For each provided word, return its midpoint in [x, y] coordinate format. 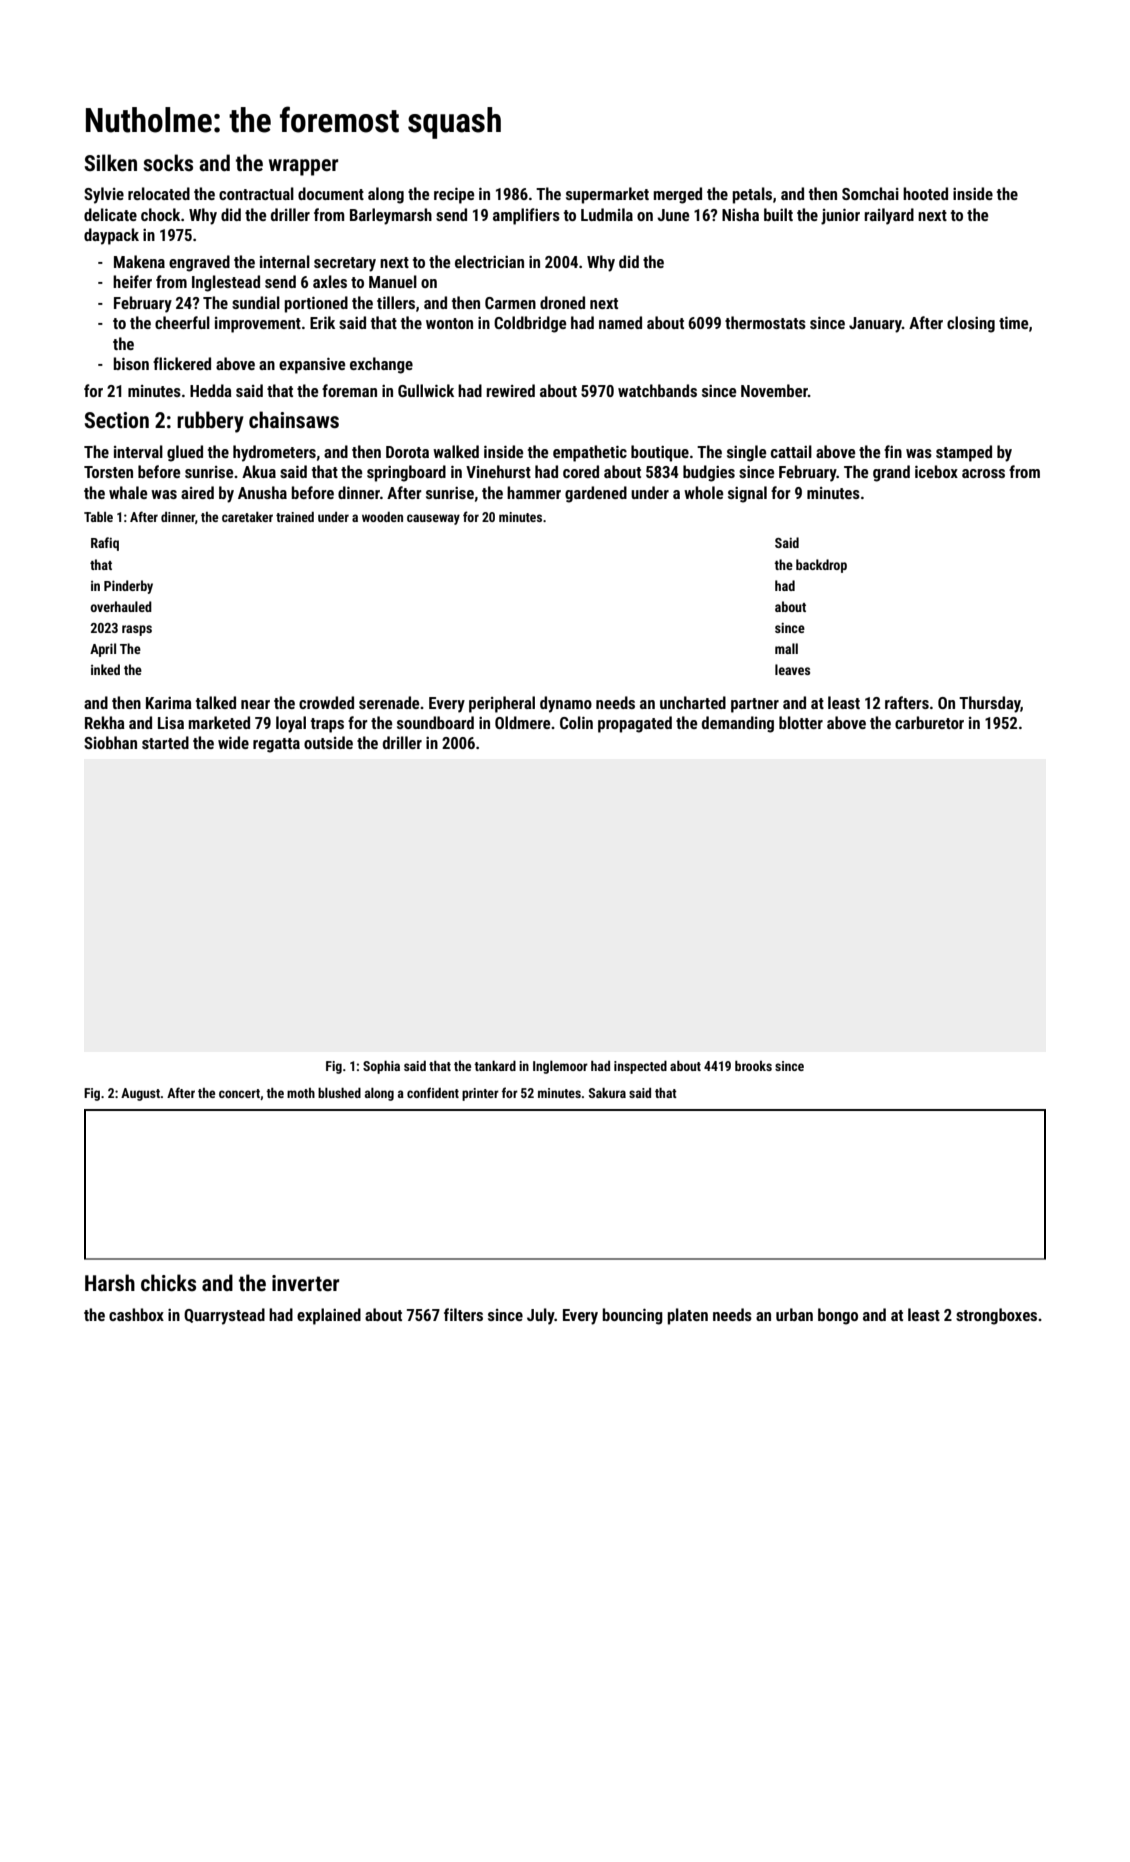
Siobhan [110, 742]
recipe [454, 196]
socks [168, 162]
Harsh [110, 1283]
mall [786, 648]
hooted [925, 193]
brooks [753, 1066]
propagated [635, 724]
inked [105, 669]
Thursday [990, 704]
